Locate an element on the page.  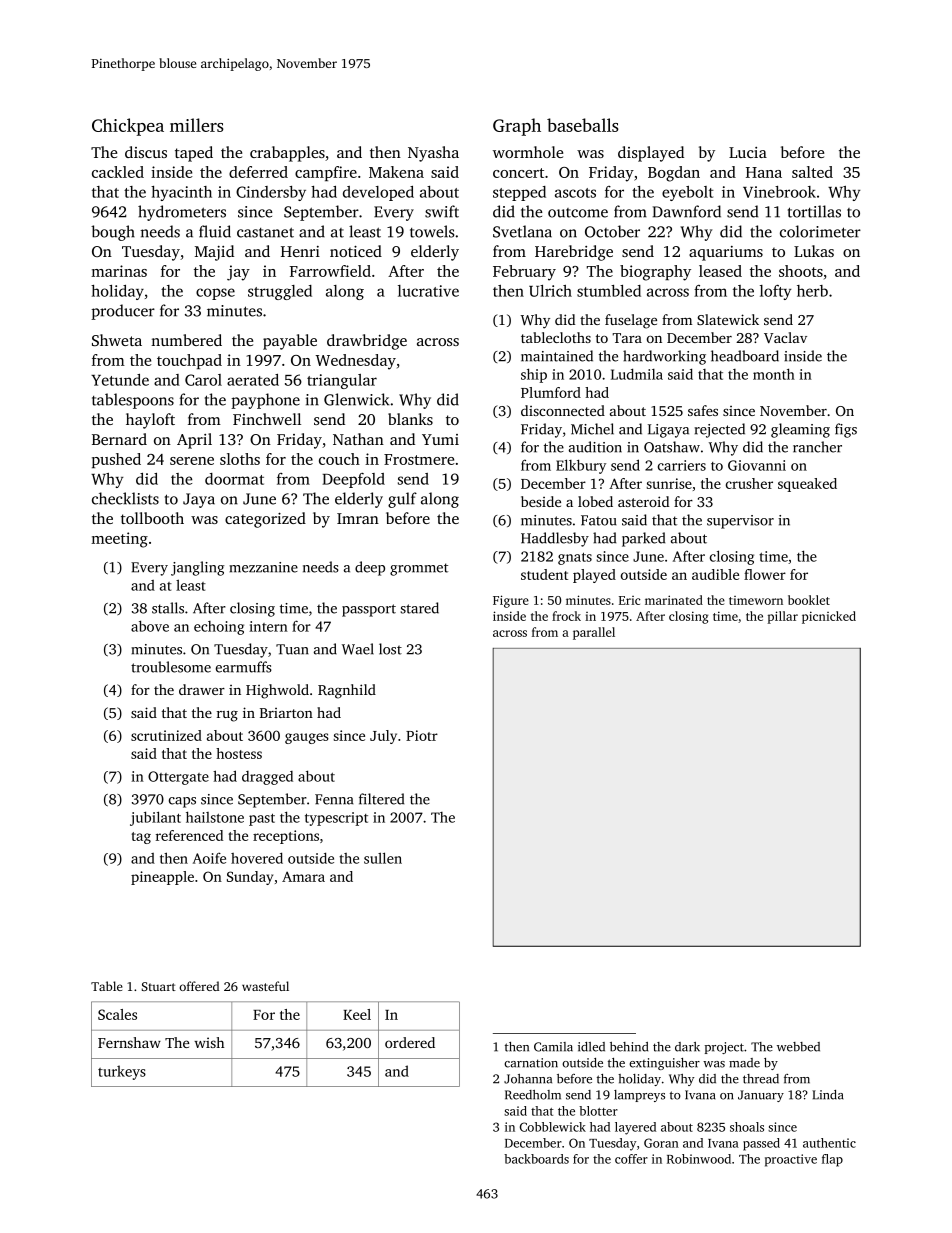
sullen is located at coordinates (383, 858).
